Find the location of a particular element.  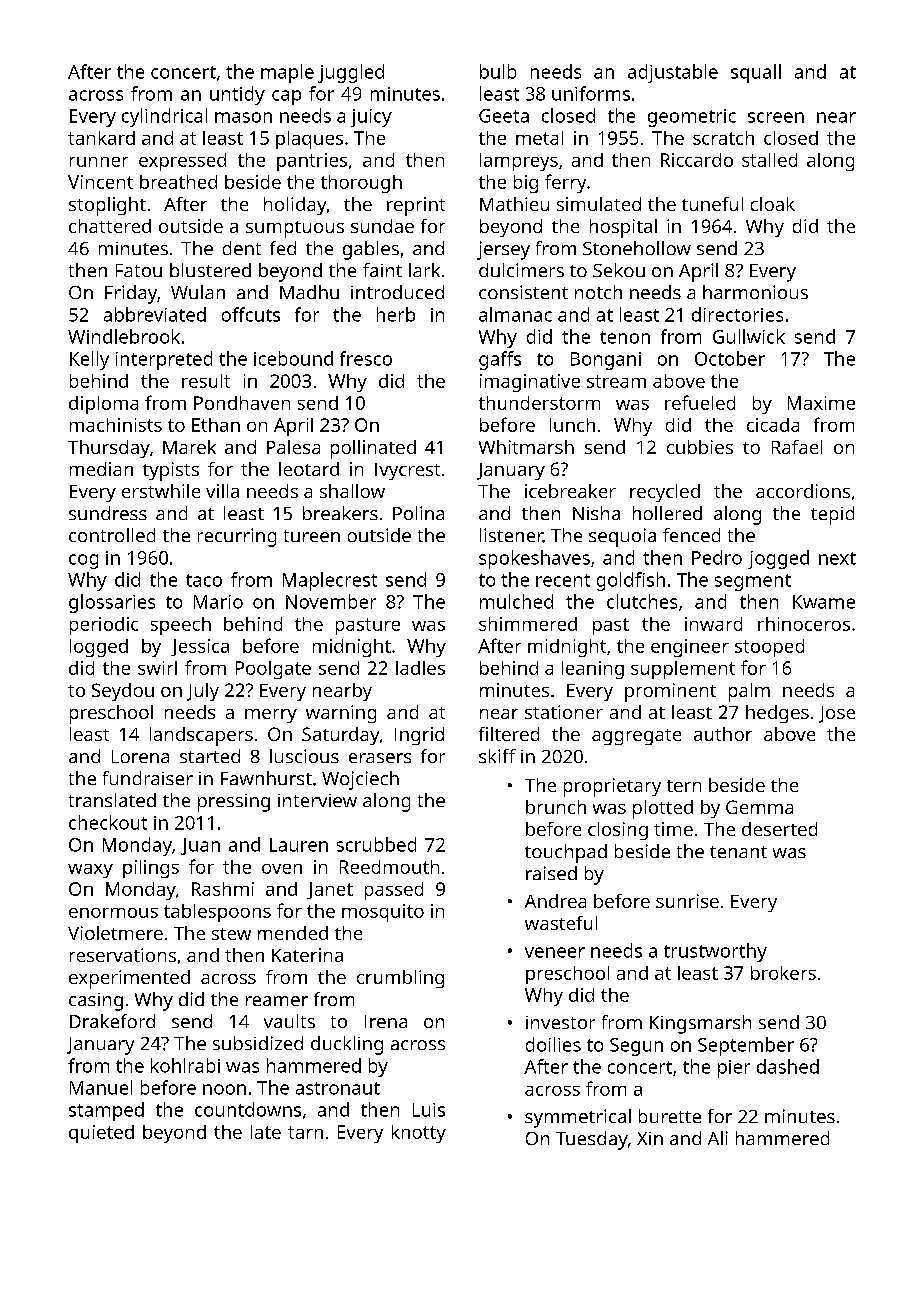

experimented is located at coordinates (129, 979).
